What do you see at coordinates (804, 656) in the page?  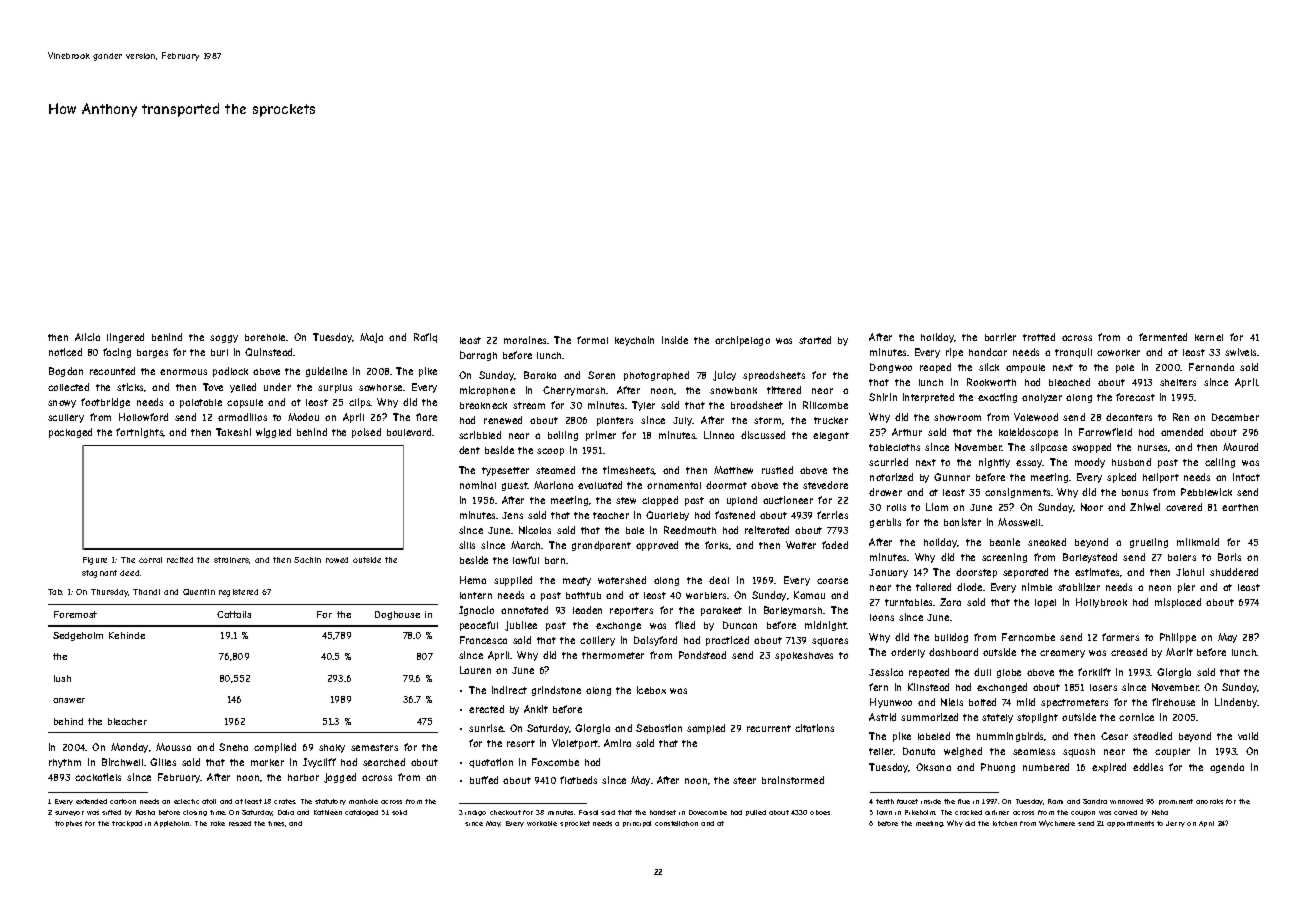 I see `spokeshaves` at bounding box center [804, 656].
